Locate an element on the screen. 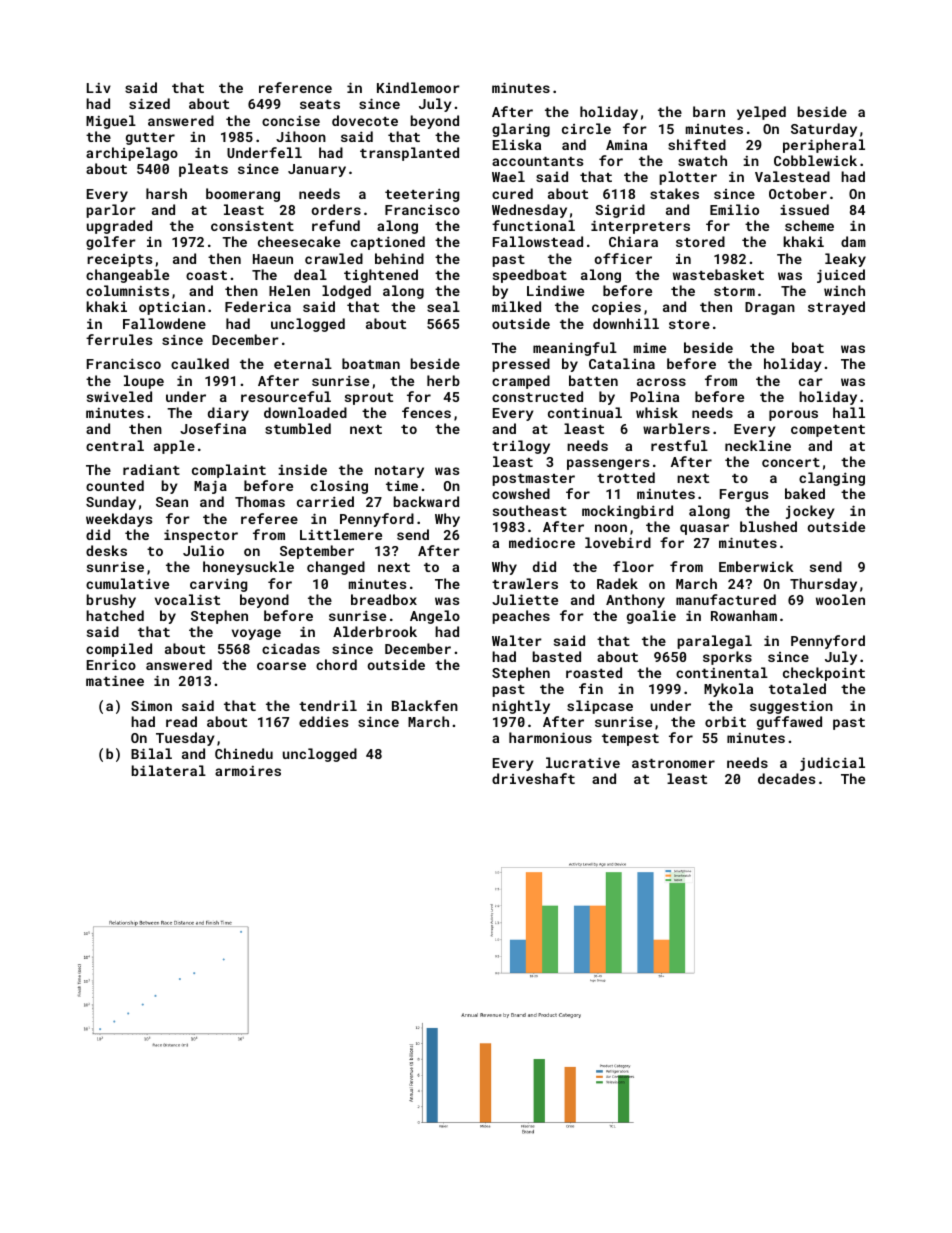  barn is located at coordinates (709, 111).
